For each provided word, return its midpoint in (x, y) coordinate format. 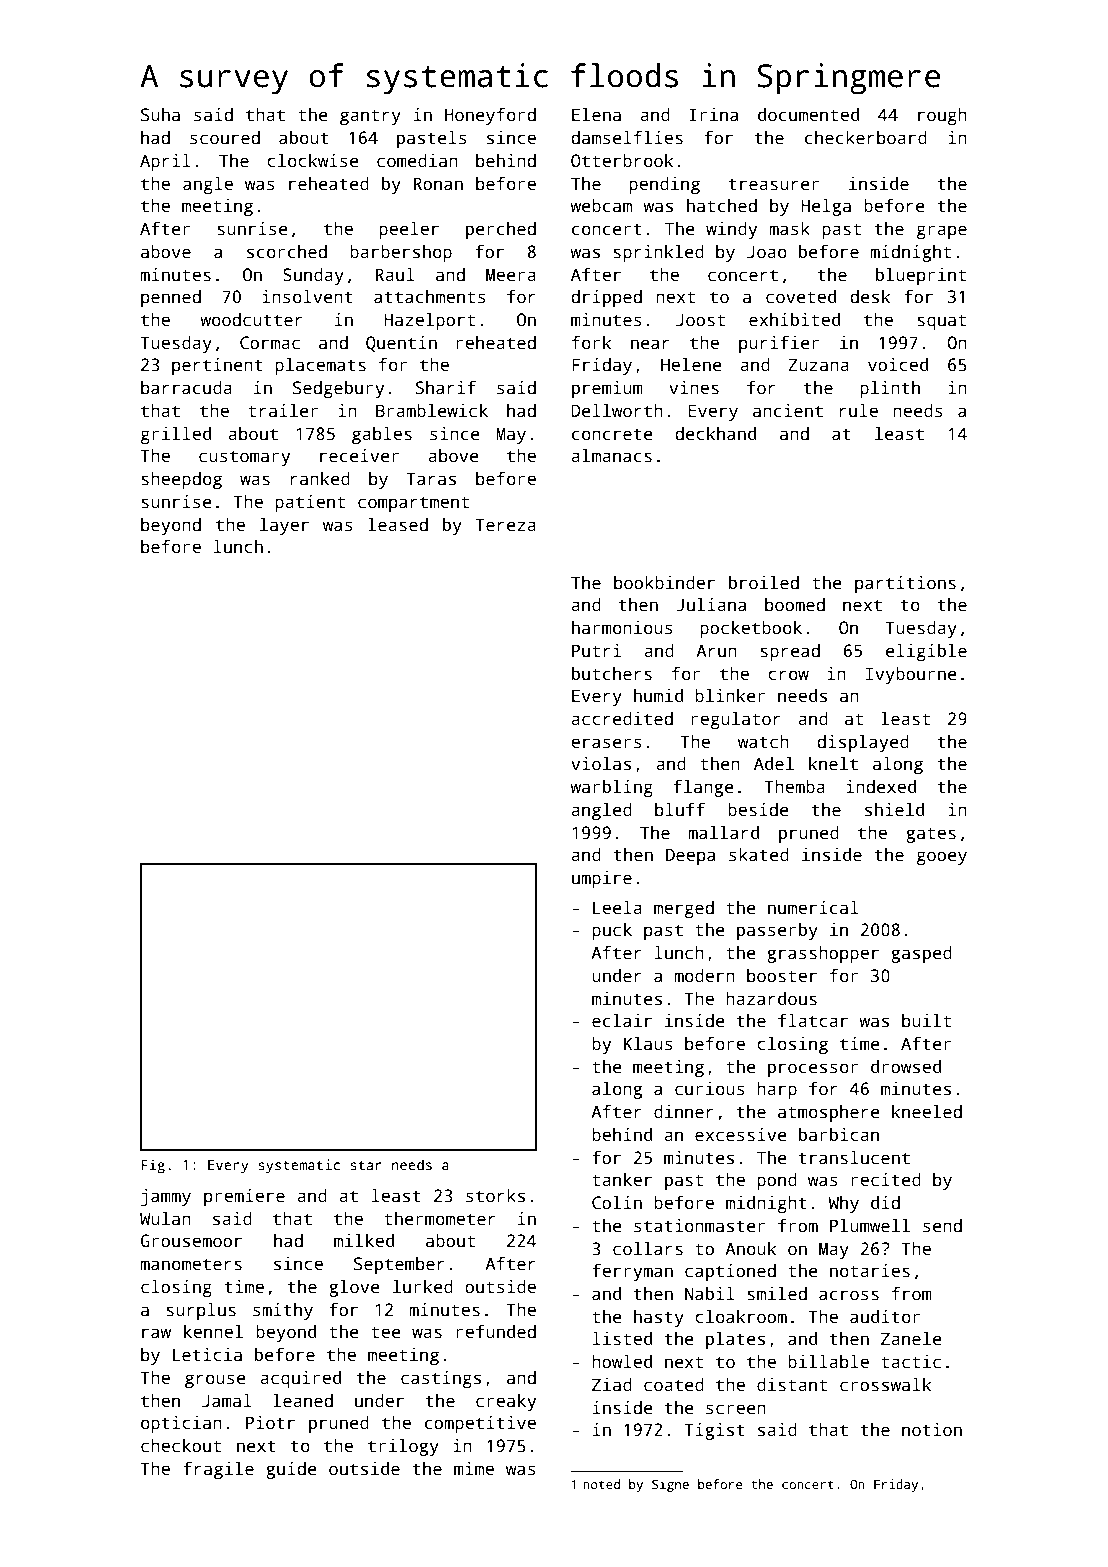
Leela (617, 908)
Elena (596, 115)
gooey (942, 858)
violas (601, 764)
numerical (813, 908)
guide (291, 1470)
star (366, 1165)
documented (808, 115)
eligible (926, 652)
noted (601, 1484)
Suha (160, 115)
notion (932, 1430)
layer (284, 526)
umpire (602, 879)
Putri (596, 651)
